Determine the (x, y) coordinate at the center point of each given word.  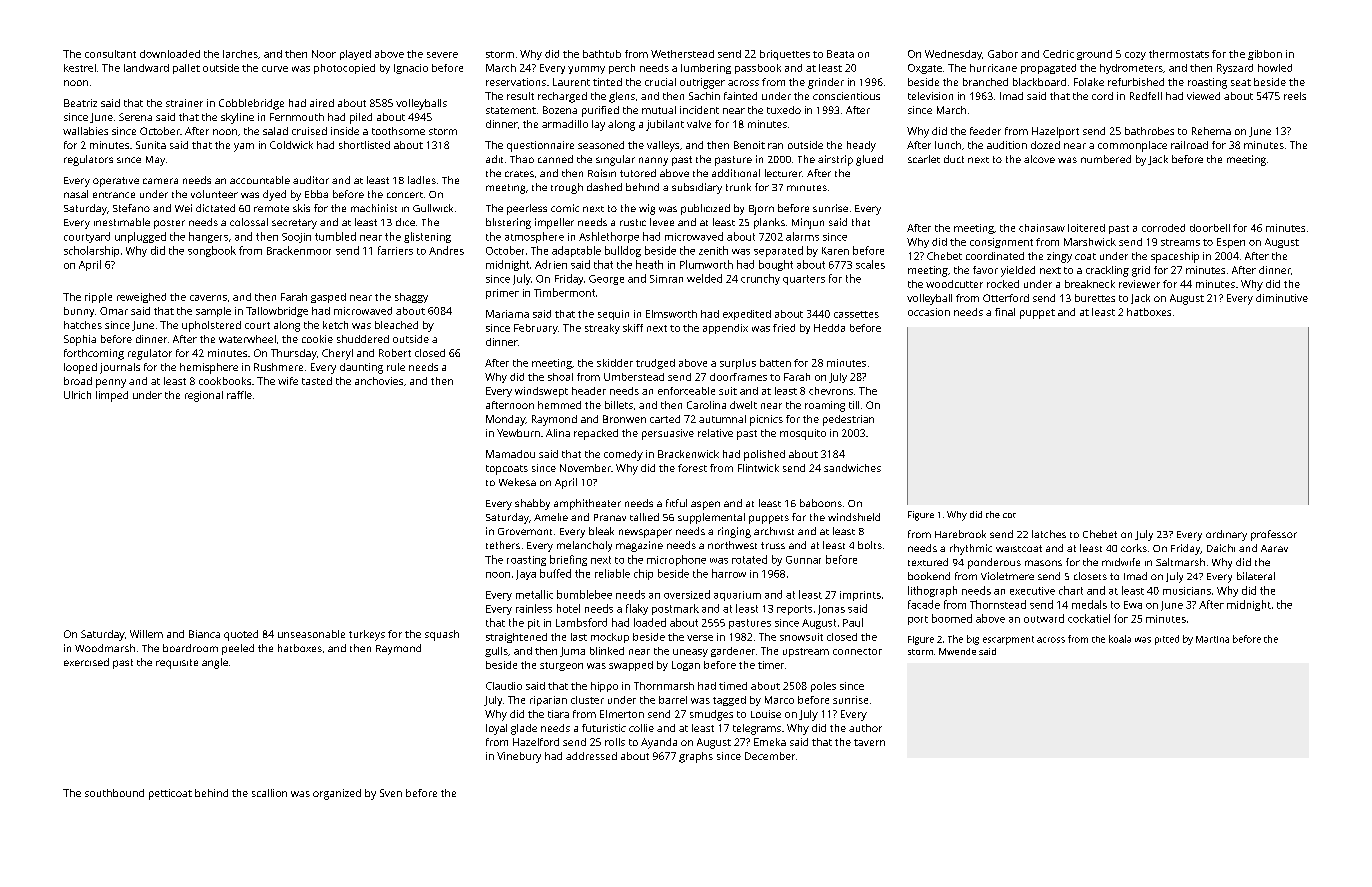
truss (773, 545)
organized (337, 794)
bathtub (602, 54)
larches (240, 54)
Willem (146, 634)
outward (1044, 618)
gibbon (1265, 55)
